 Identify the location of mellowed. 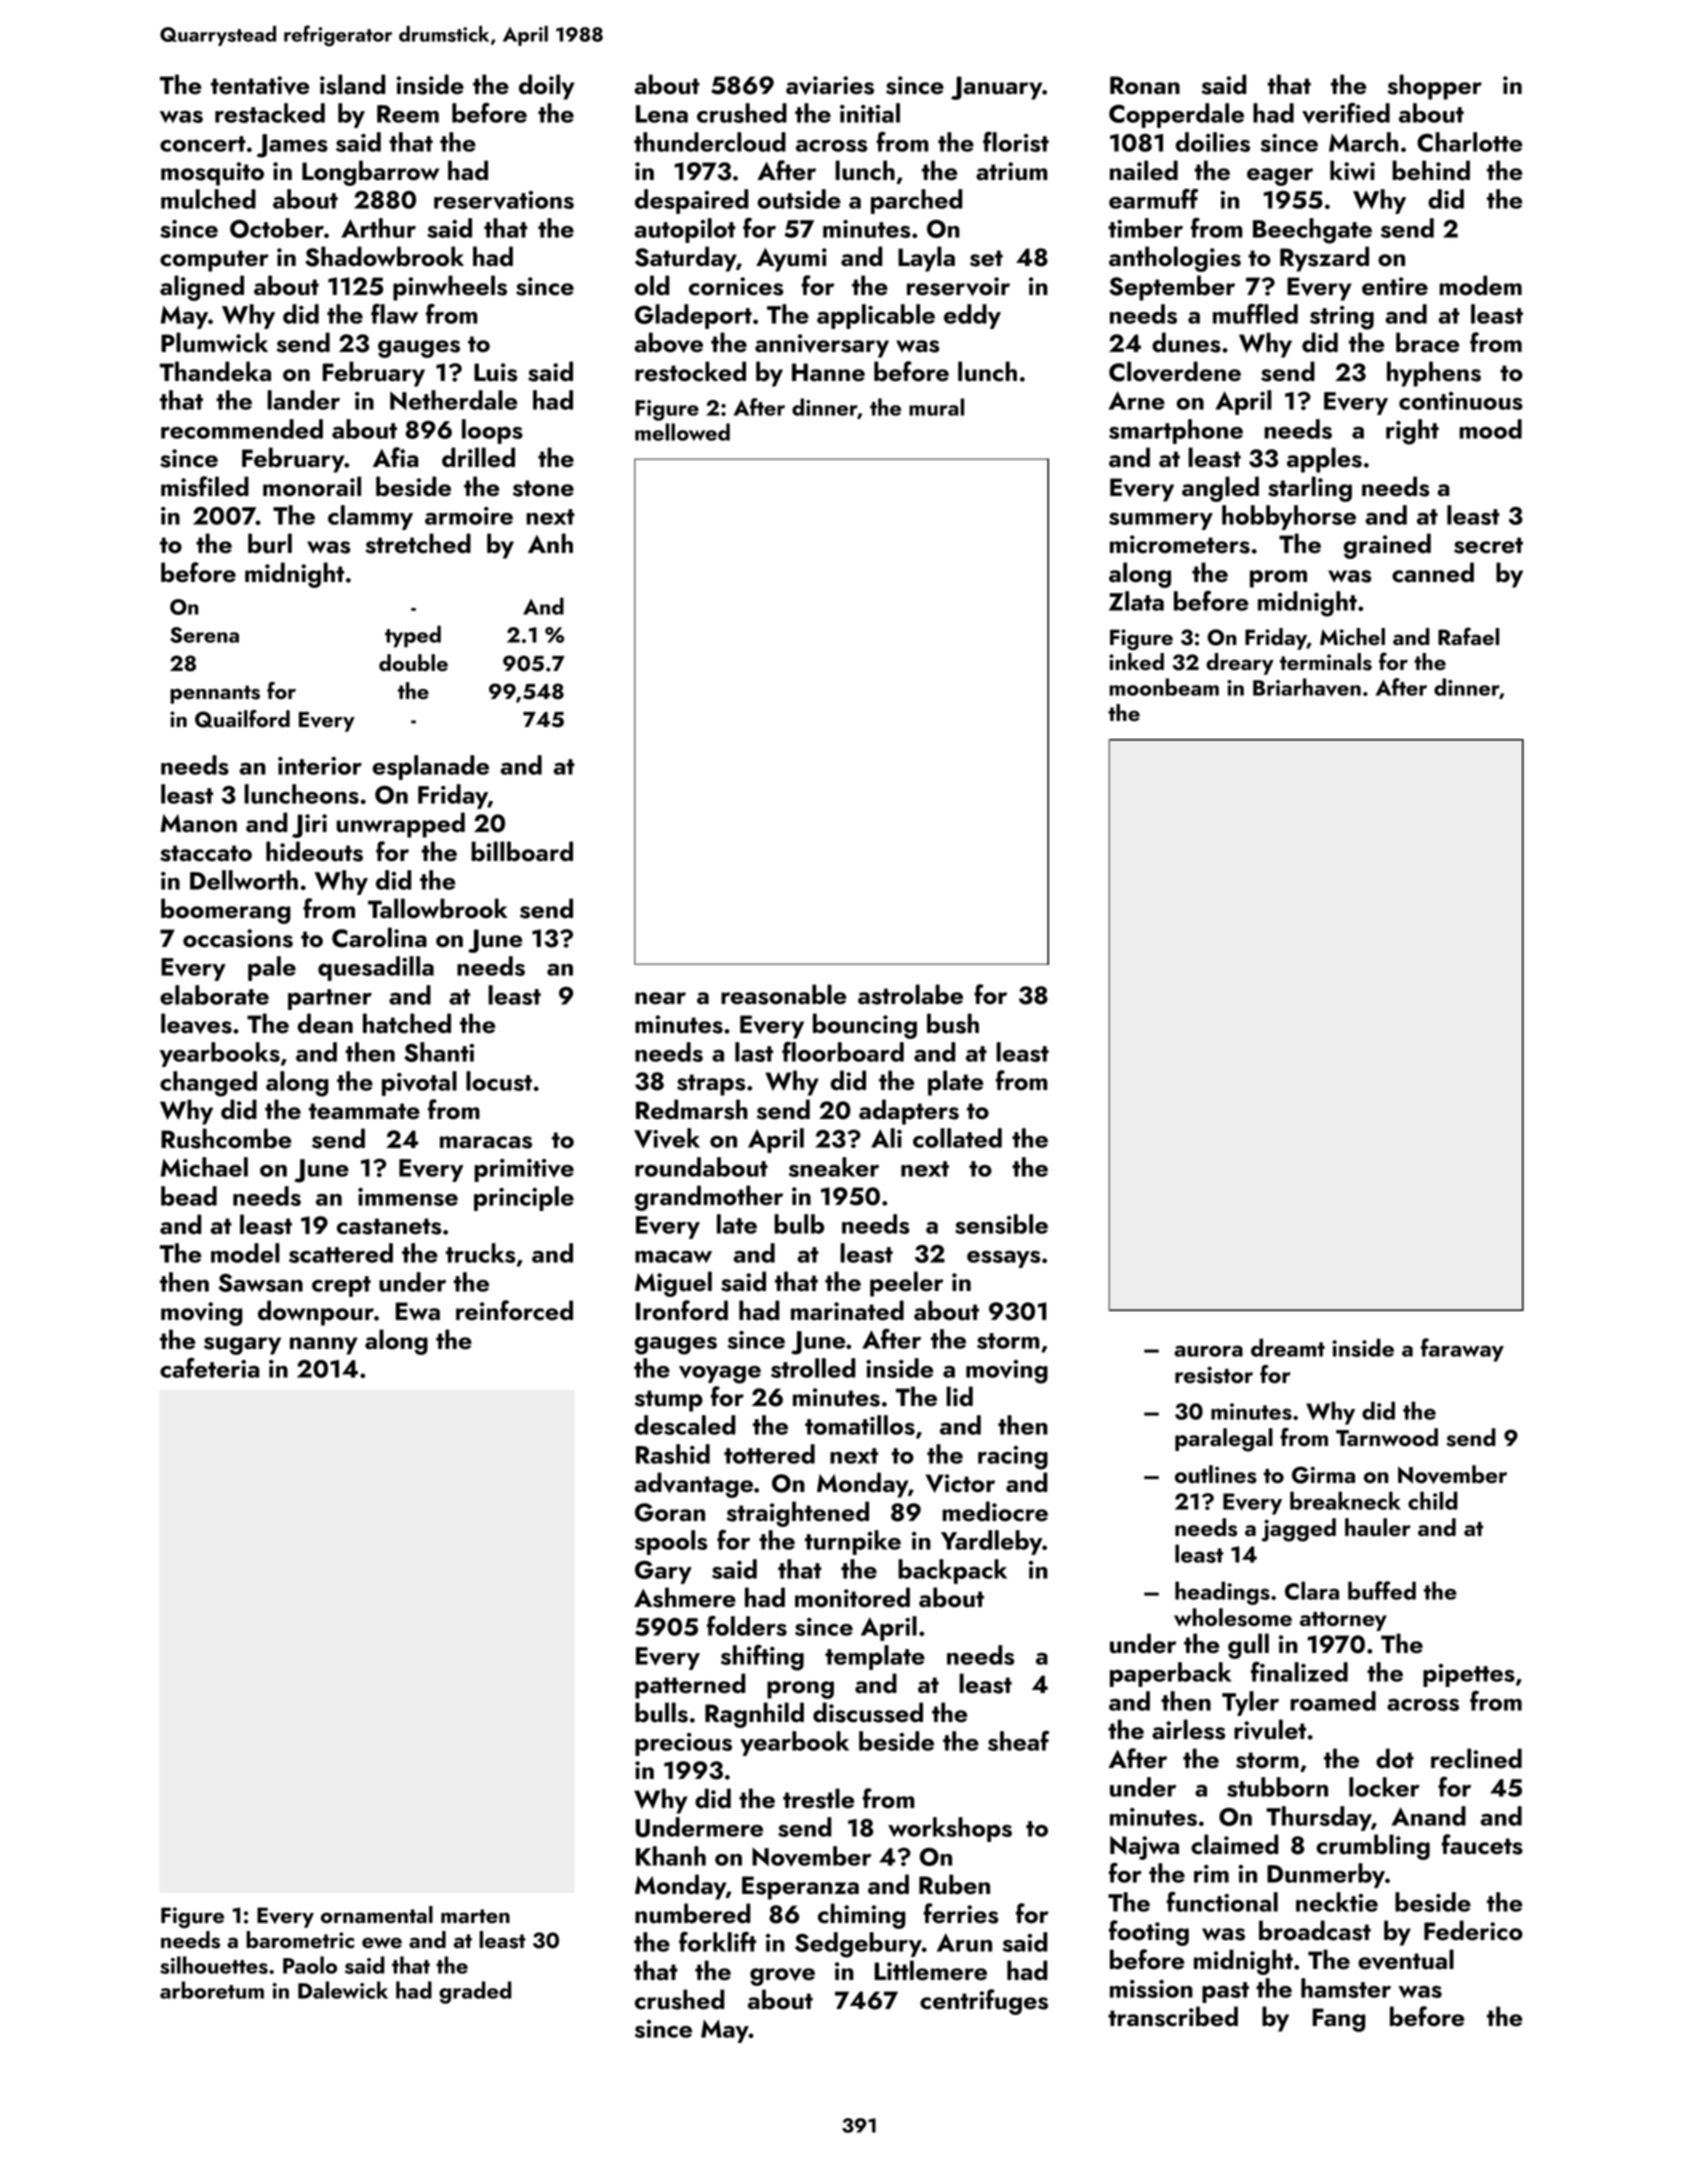
(682, 432).
